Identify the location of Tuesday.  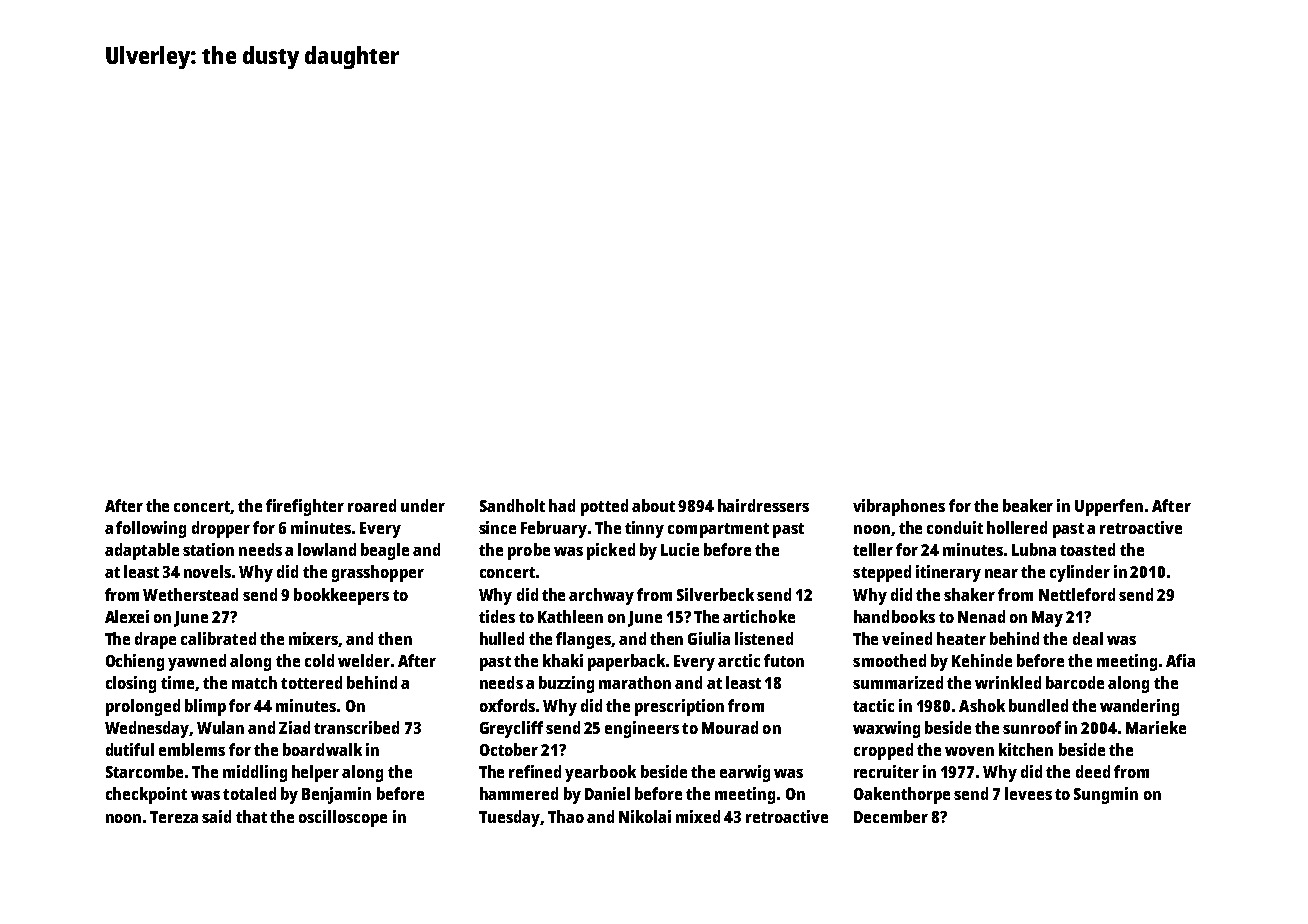
(509, 818).
